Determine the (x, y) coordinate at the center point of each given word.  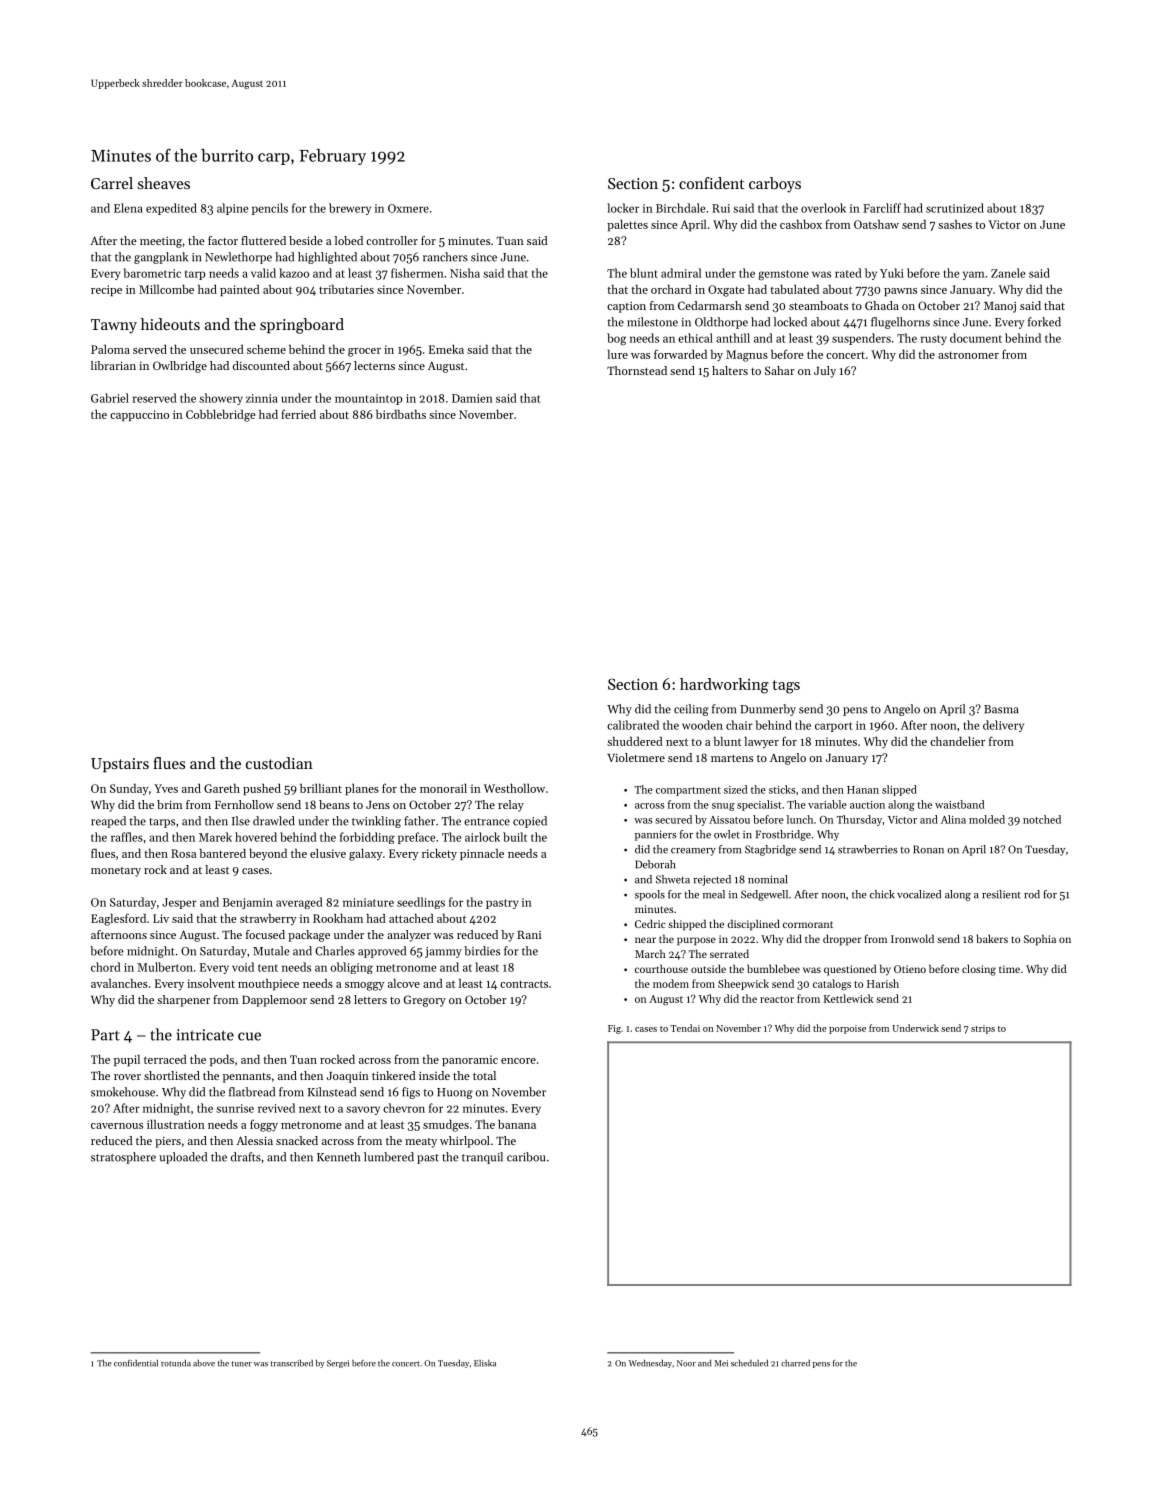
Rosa (183, 853)
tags (786, 687)
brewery (350, 209)
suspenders (861, 339)
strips (983, 1029)
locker (623, 208)
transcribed (291, 1363)
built (515, 837)
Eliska (485, 1363)
